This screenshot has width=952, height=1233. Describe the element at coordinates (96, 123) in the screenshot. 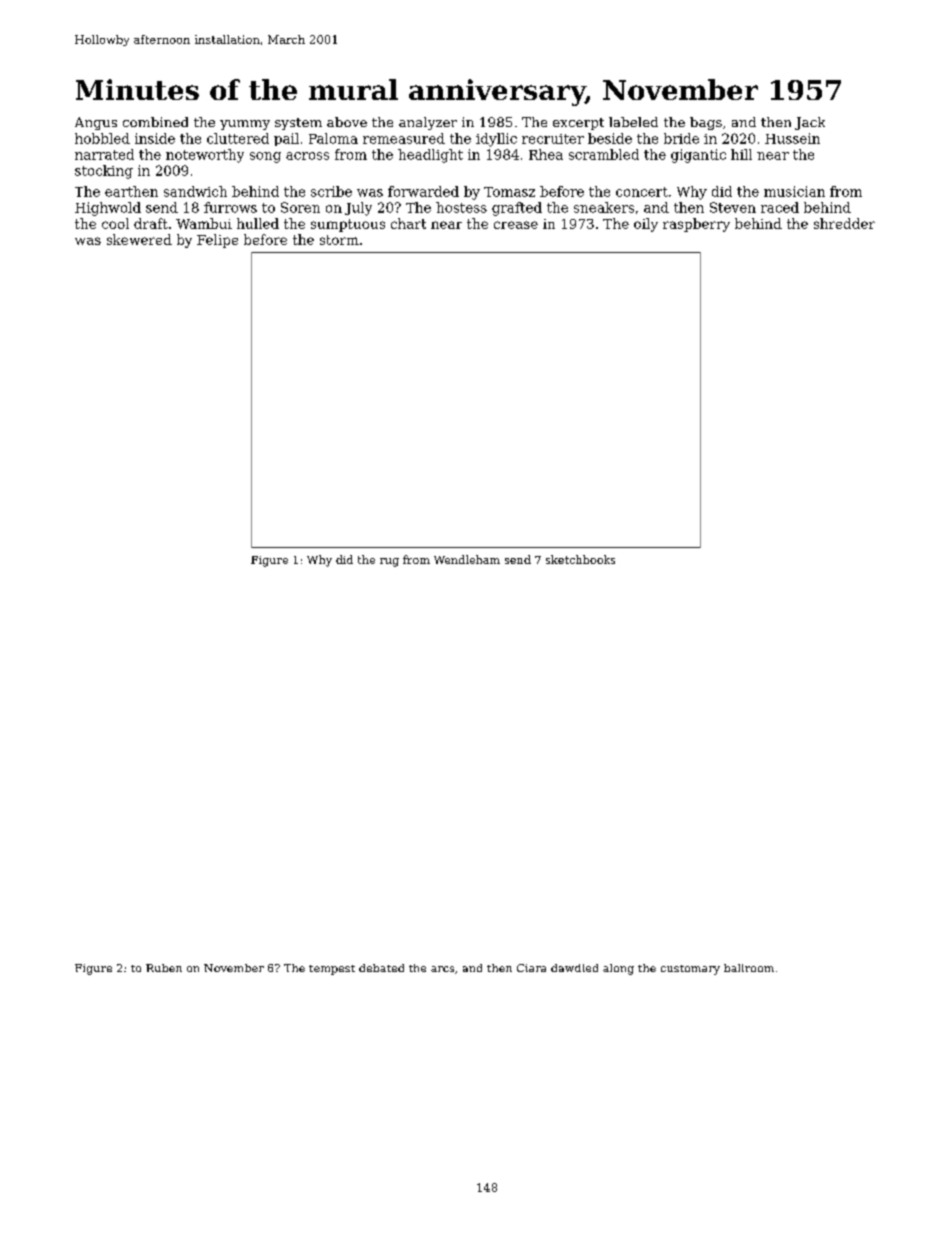

I see `Angus` at that location.
